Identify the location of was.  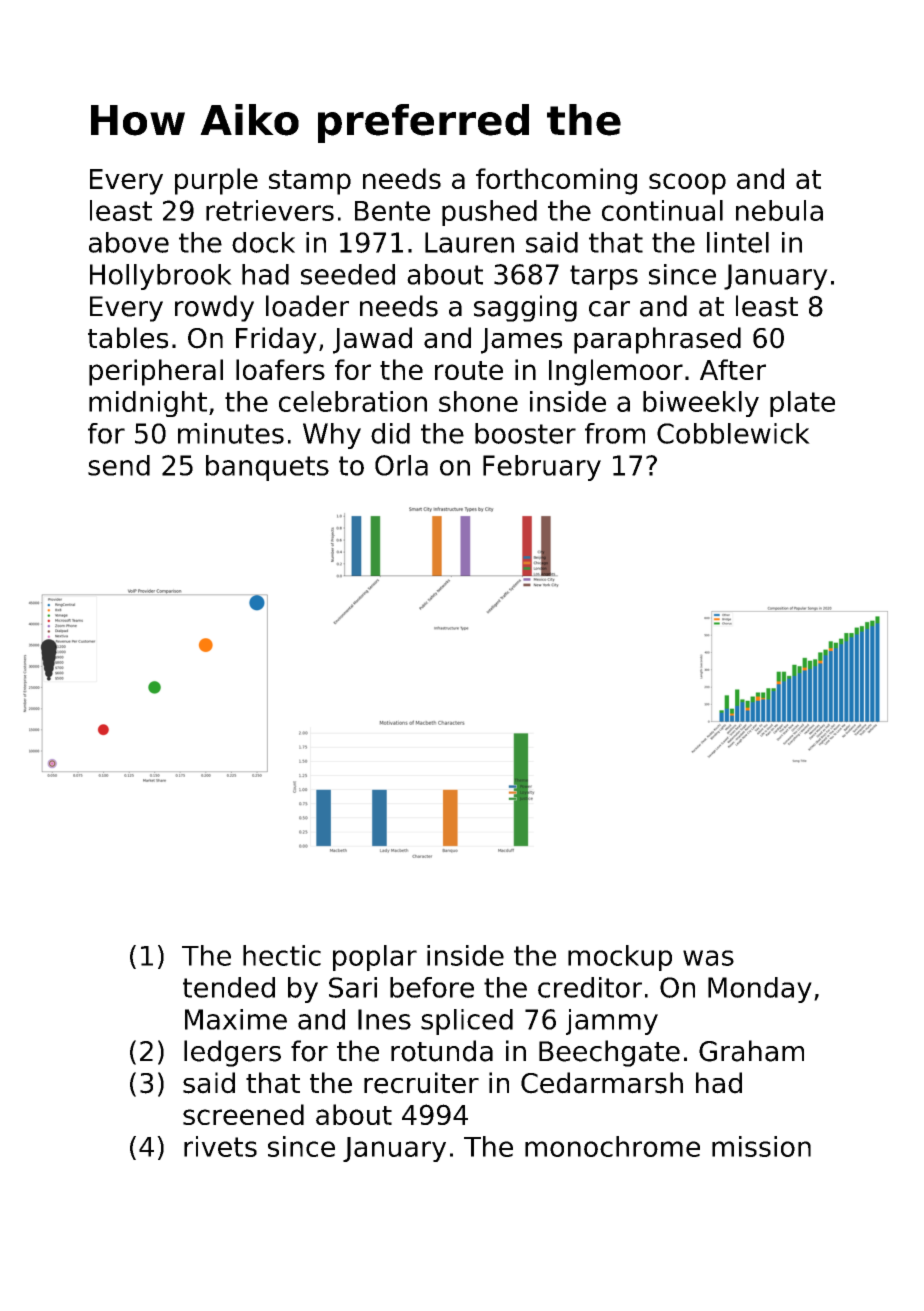
(708, 958).
